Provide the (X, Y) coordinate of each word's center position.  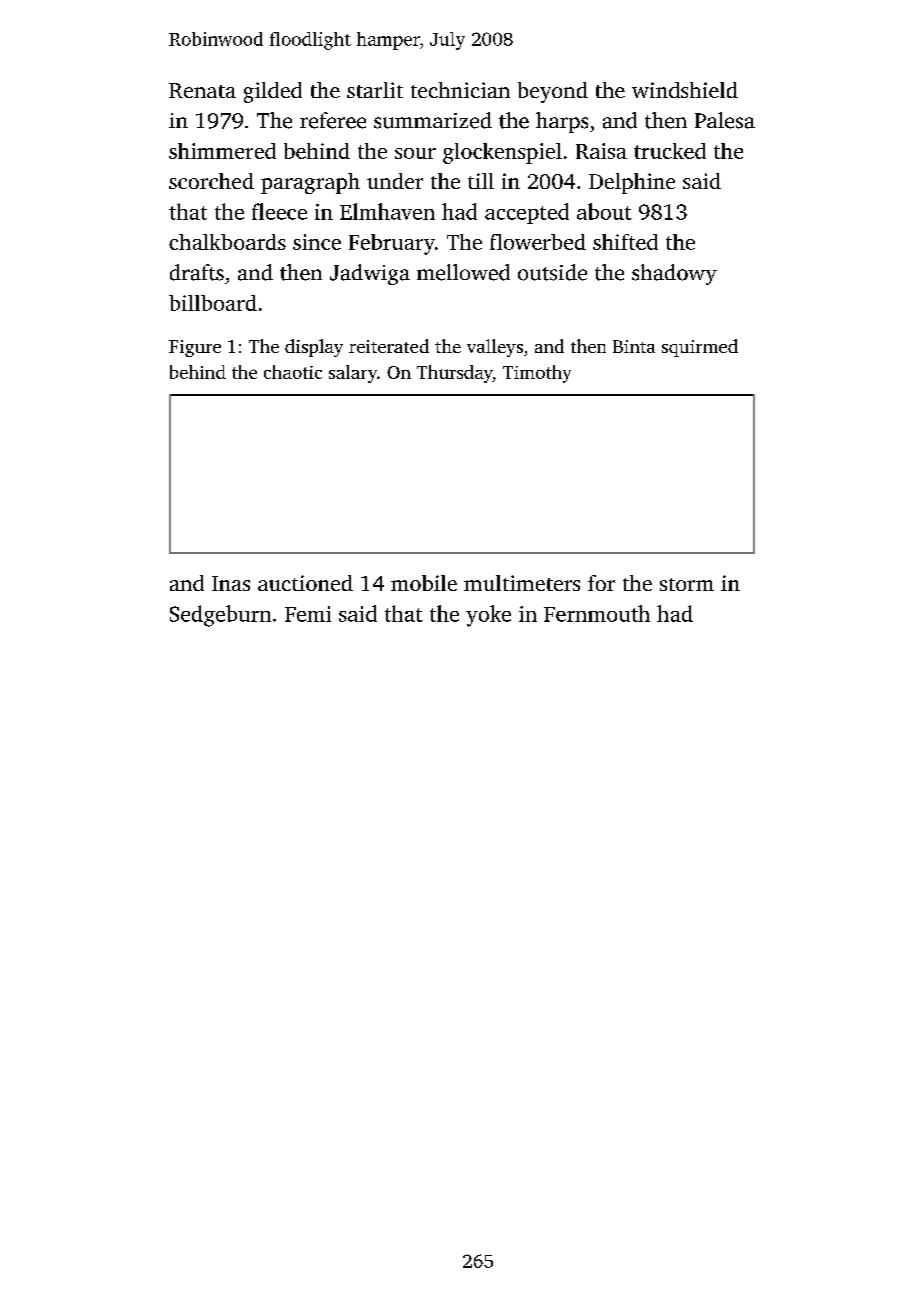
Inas (231, 583)
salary (353, 374)
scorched (211, 181)
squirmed (700, 348)
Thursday (455, 374)
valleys (495, 348)
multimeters (522, 583)
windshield (685, 90)
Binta (634, 346)
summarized (433, 120)
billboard (213, 303)
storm (687, 584)
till (481, 181)
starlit (375, 90)
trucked (670, 151)
